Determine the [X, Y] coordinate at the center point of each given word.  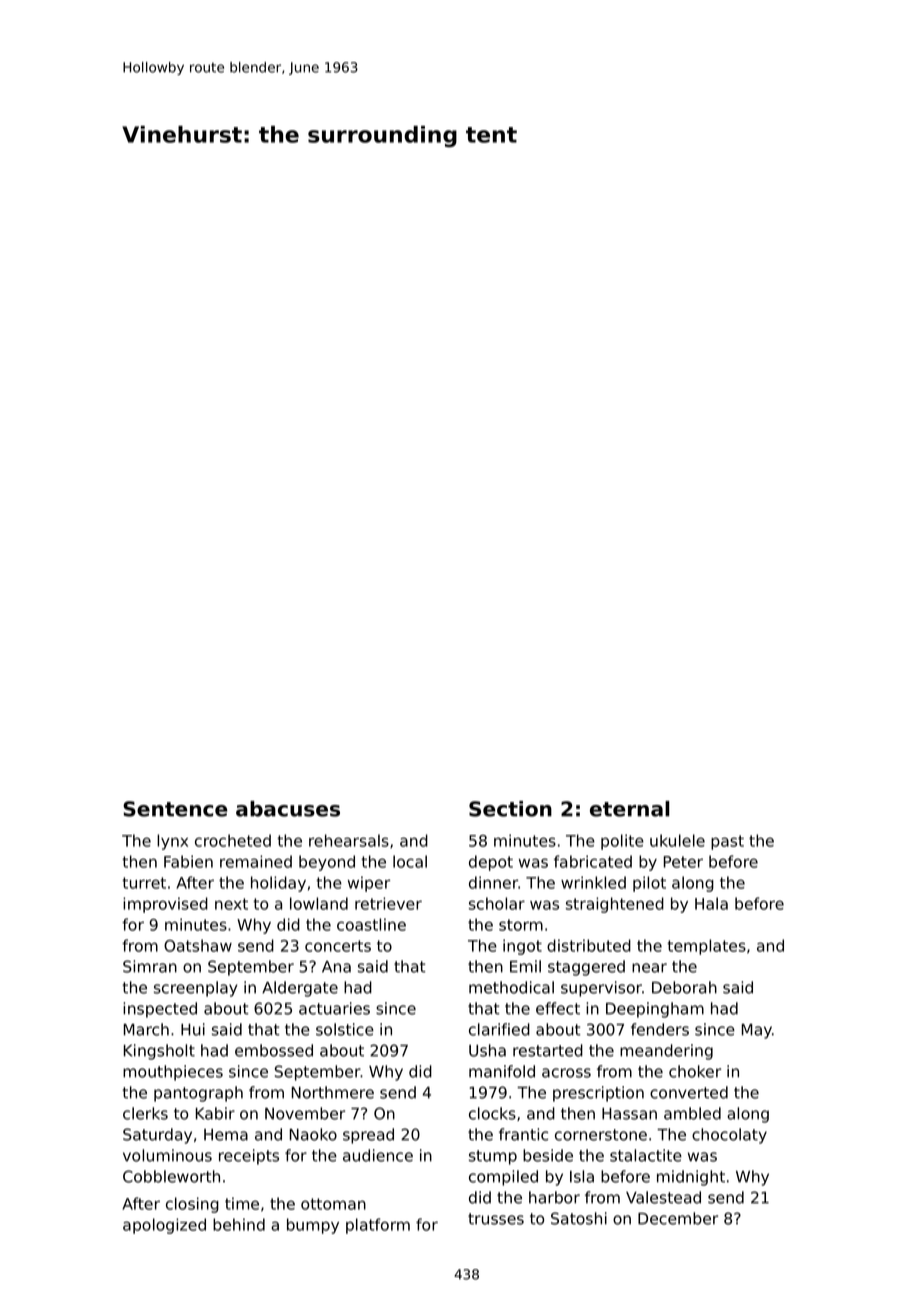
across [566, 1073]
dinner [493, 882]
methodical [511, 987]
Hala [711, 903]
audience [378, 1155]
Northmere [333, 1092]
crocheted [233, 840]
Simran [150, 966]
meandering [666, 1052]
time [242, 1203]
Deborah [684, 987]
